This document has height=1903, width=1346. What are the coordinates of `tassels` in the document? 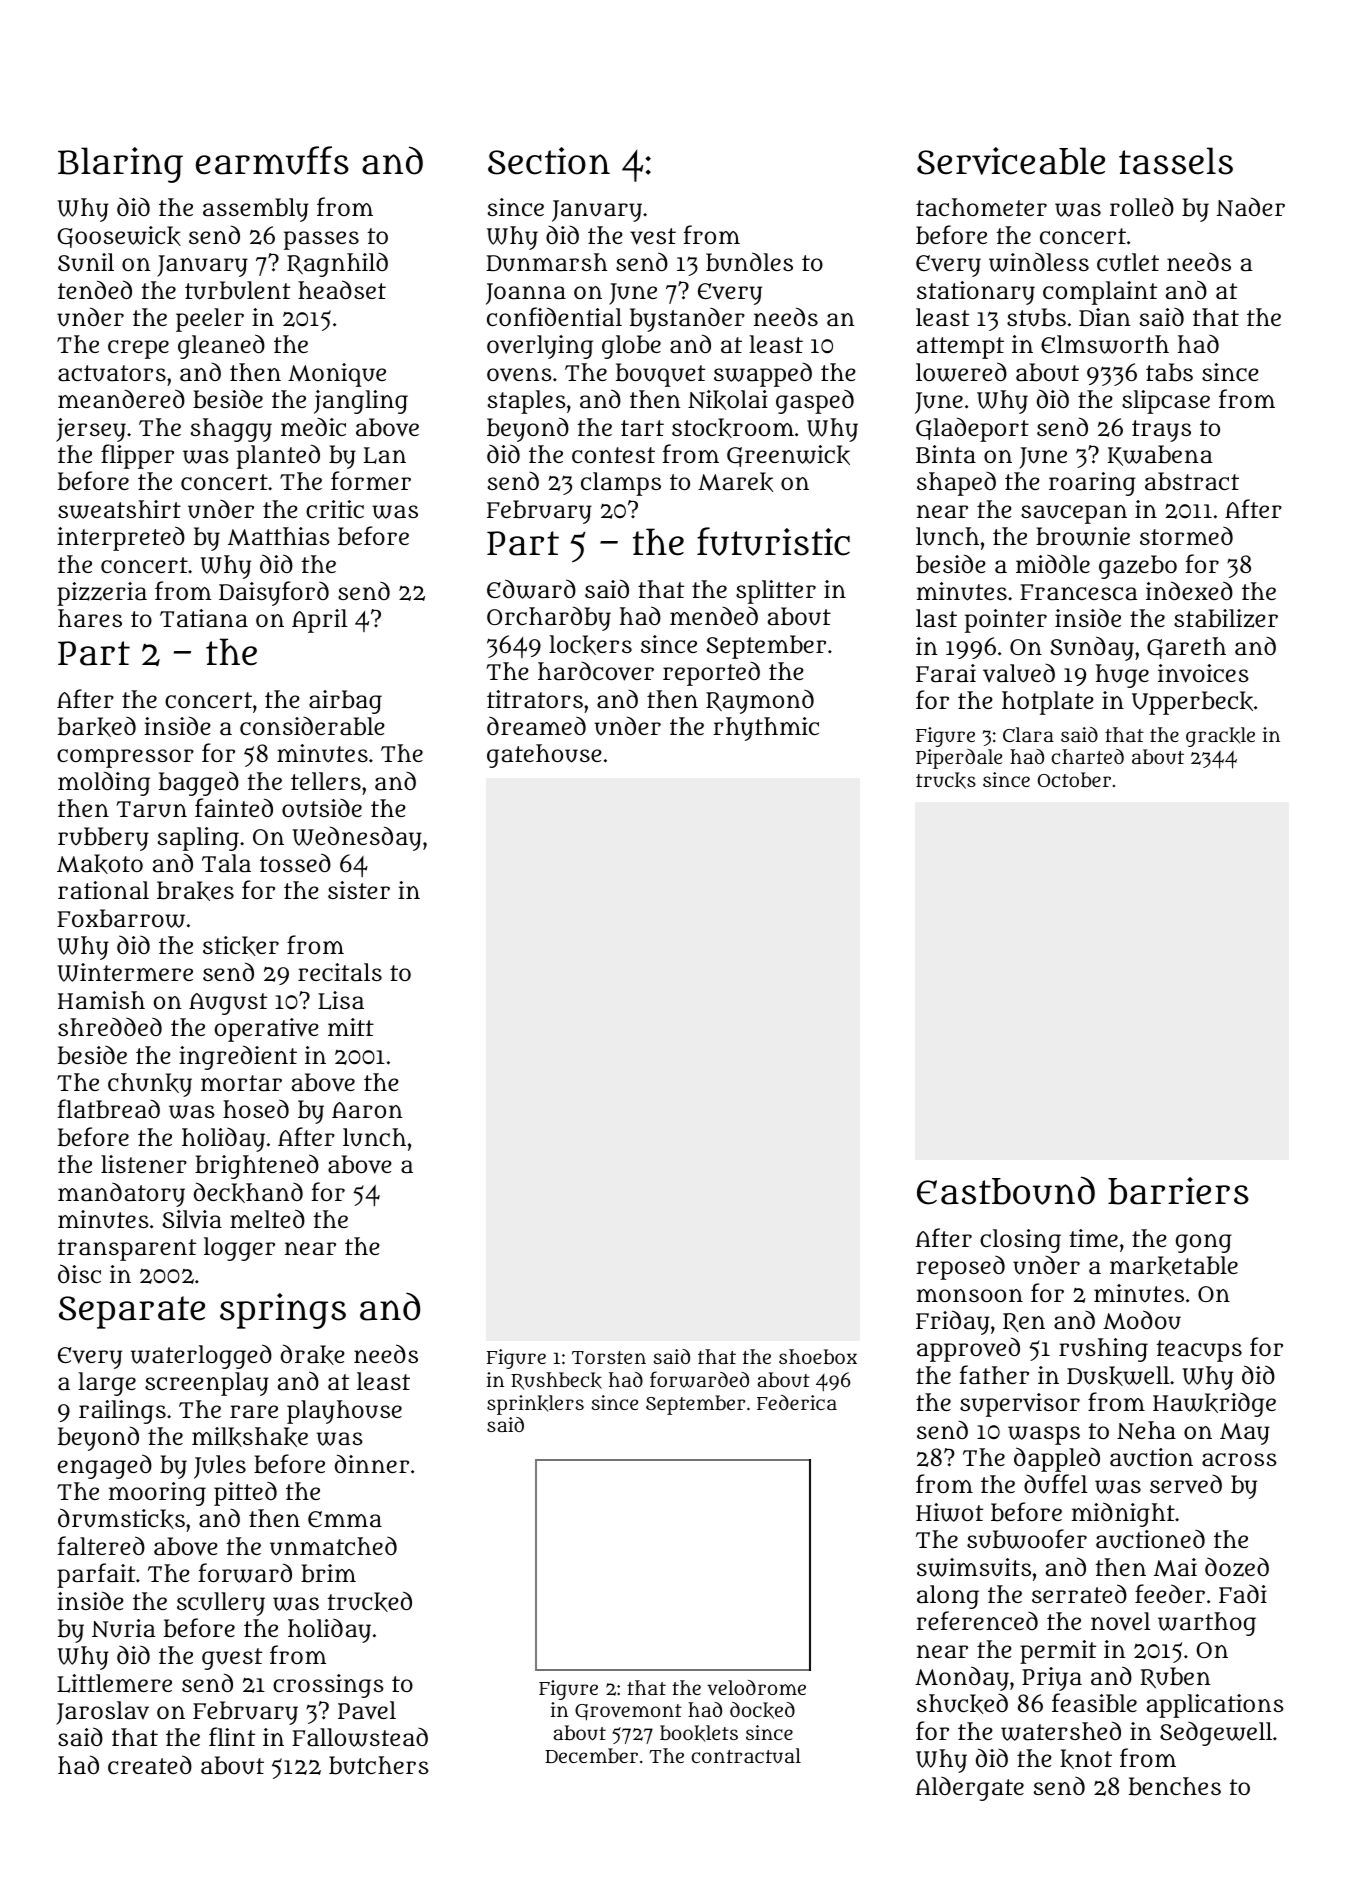 It's located at (1176, 161).
